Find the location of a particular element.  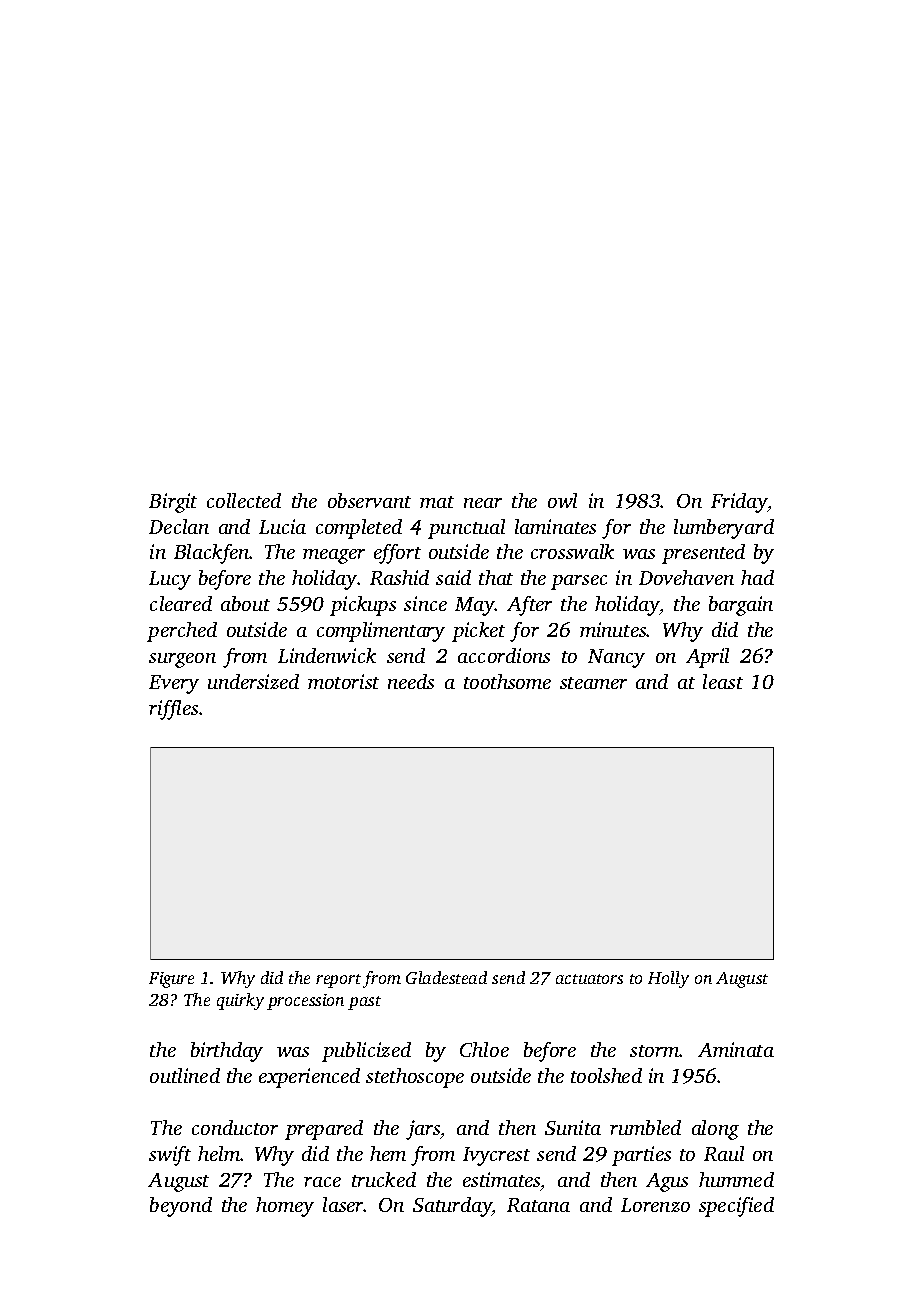

undersized is located at coordinates (253, 681).
